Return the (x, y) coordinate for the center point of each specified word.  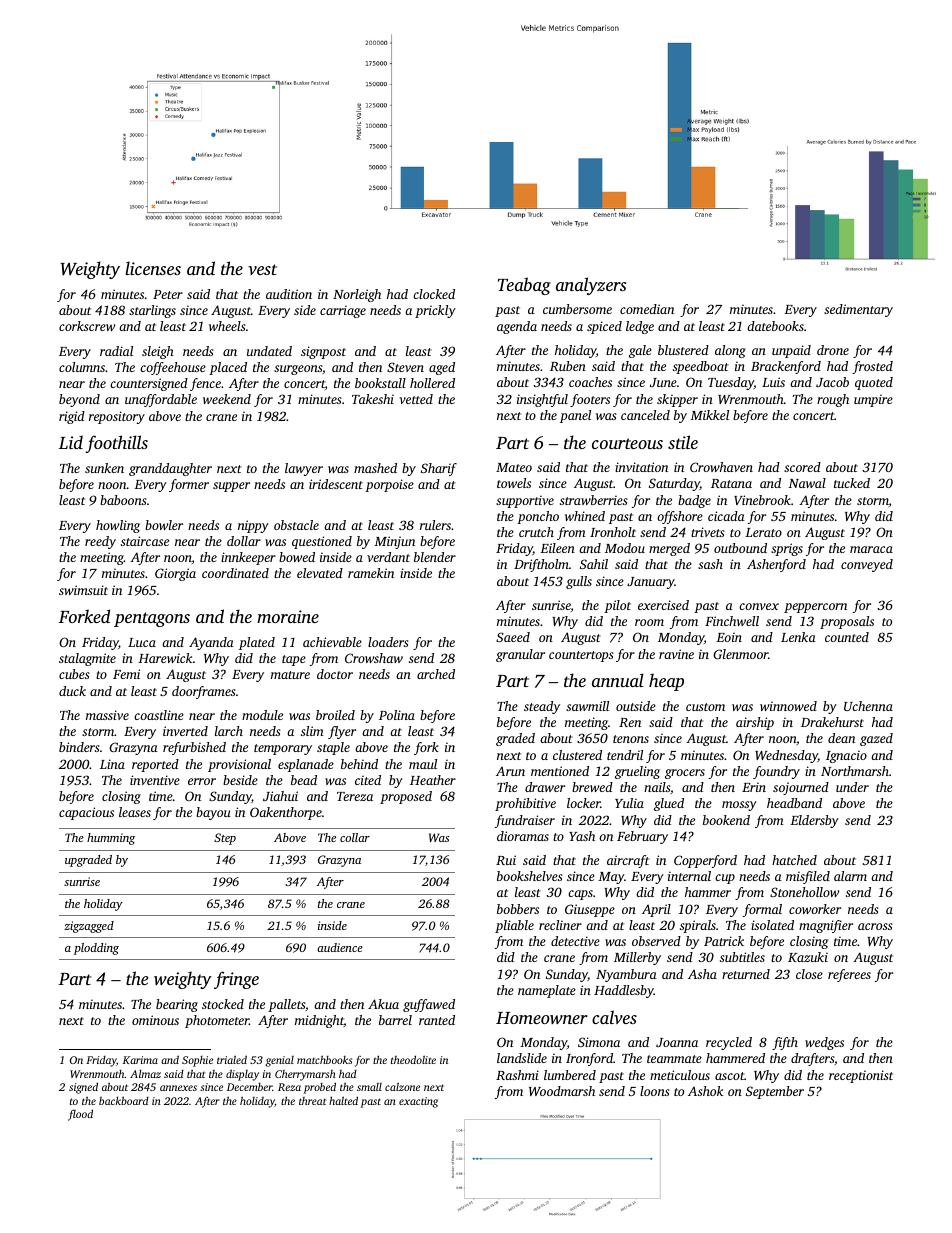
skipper (677, 400)
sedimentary (858, 310)
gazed (876, 739)
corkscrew (87, 326)
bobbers (518, 909)
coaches (590, 382)
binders (79, 747)
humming (111, 839)
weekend (227, 399)
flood (80, 1115)
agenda (517, 327)
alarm (850, 876)
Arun (510, 771)
